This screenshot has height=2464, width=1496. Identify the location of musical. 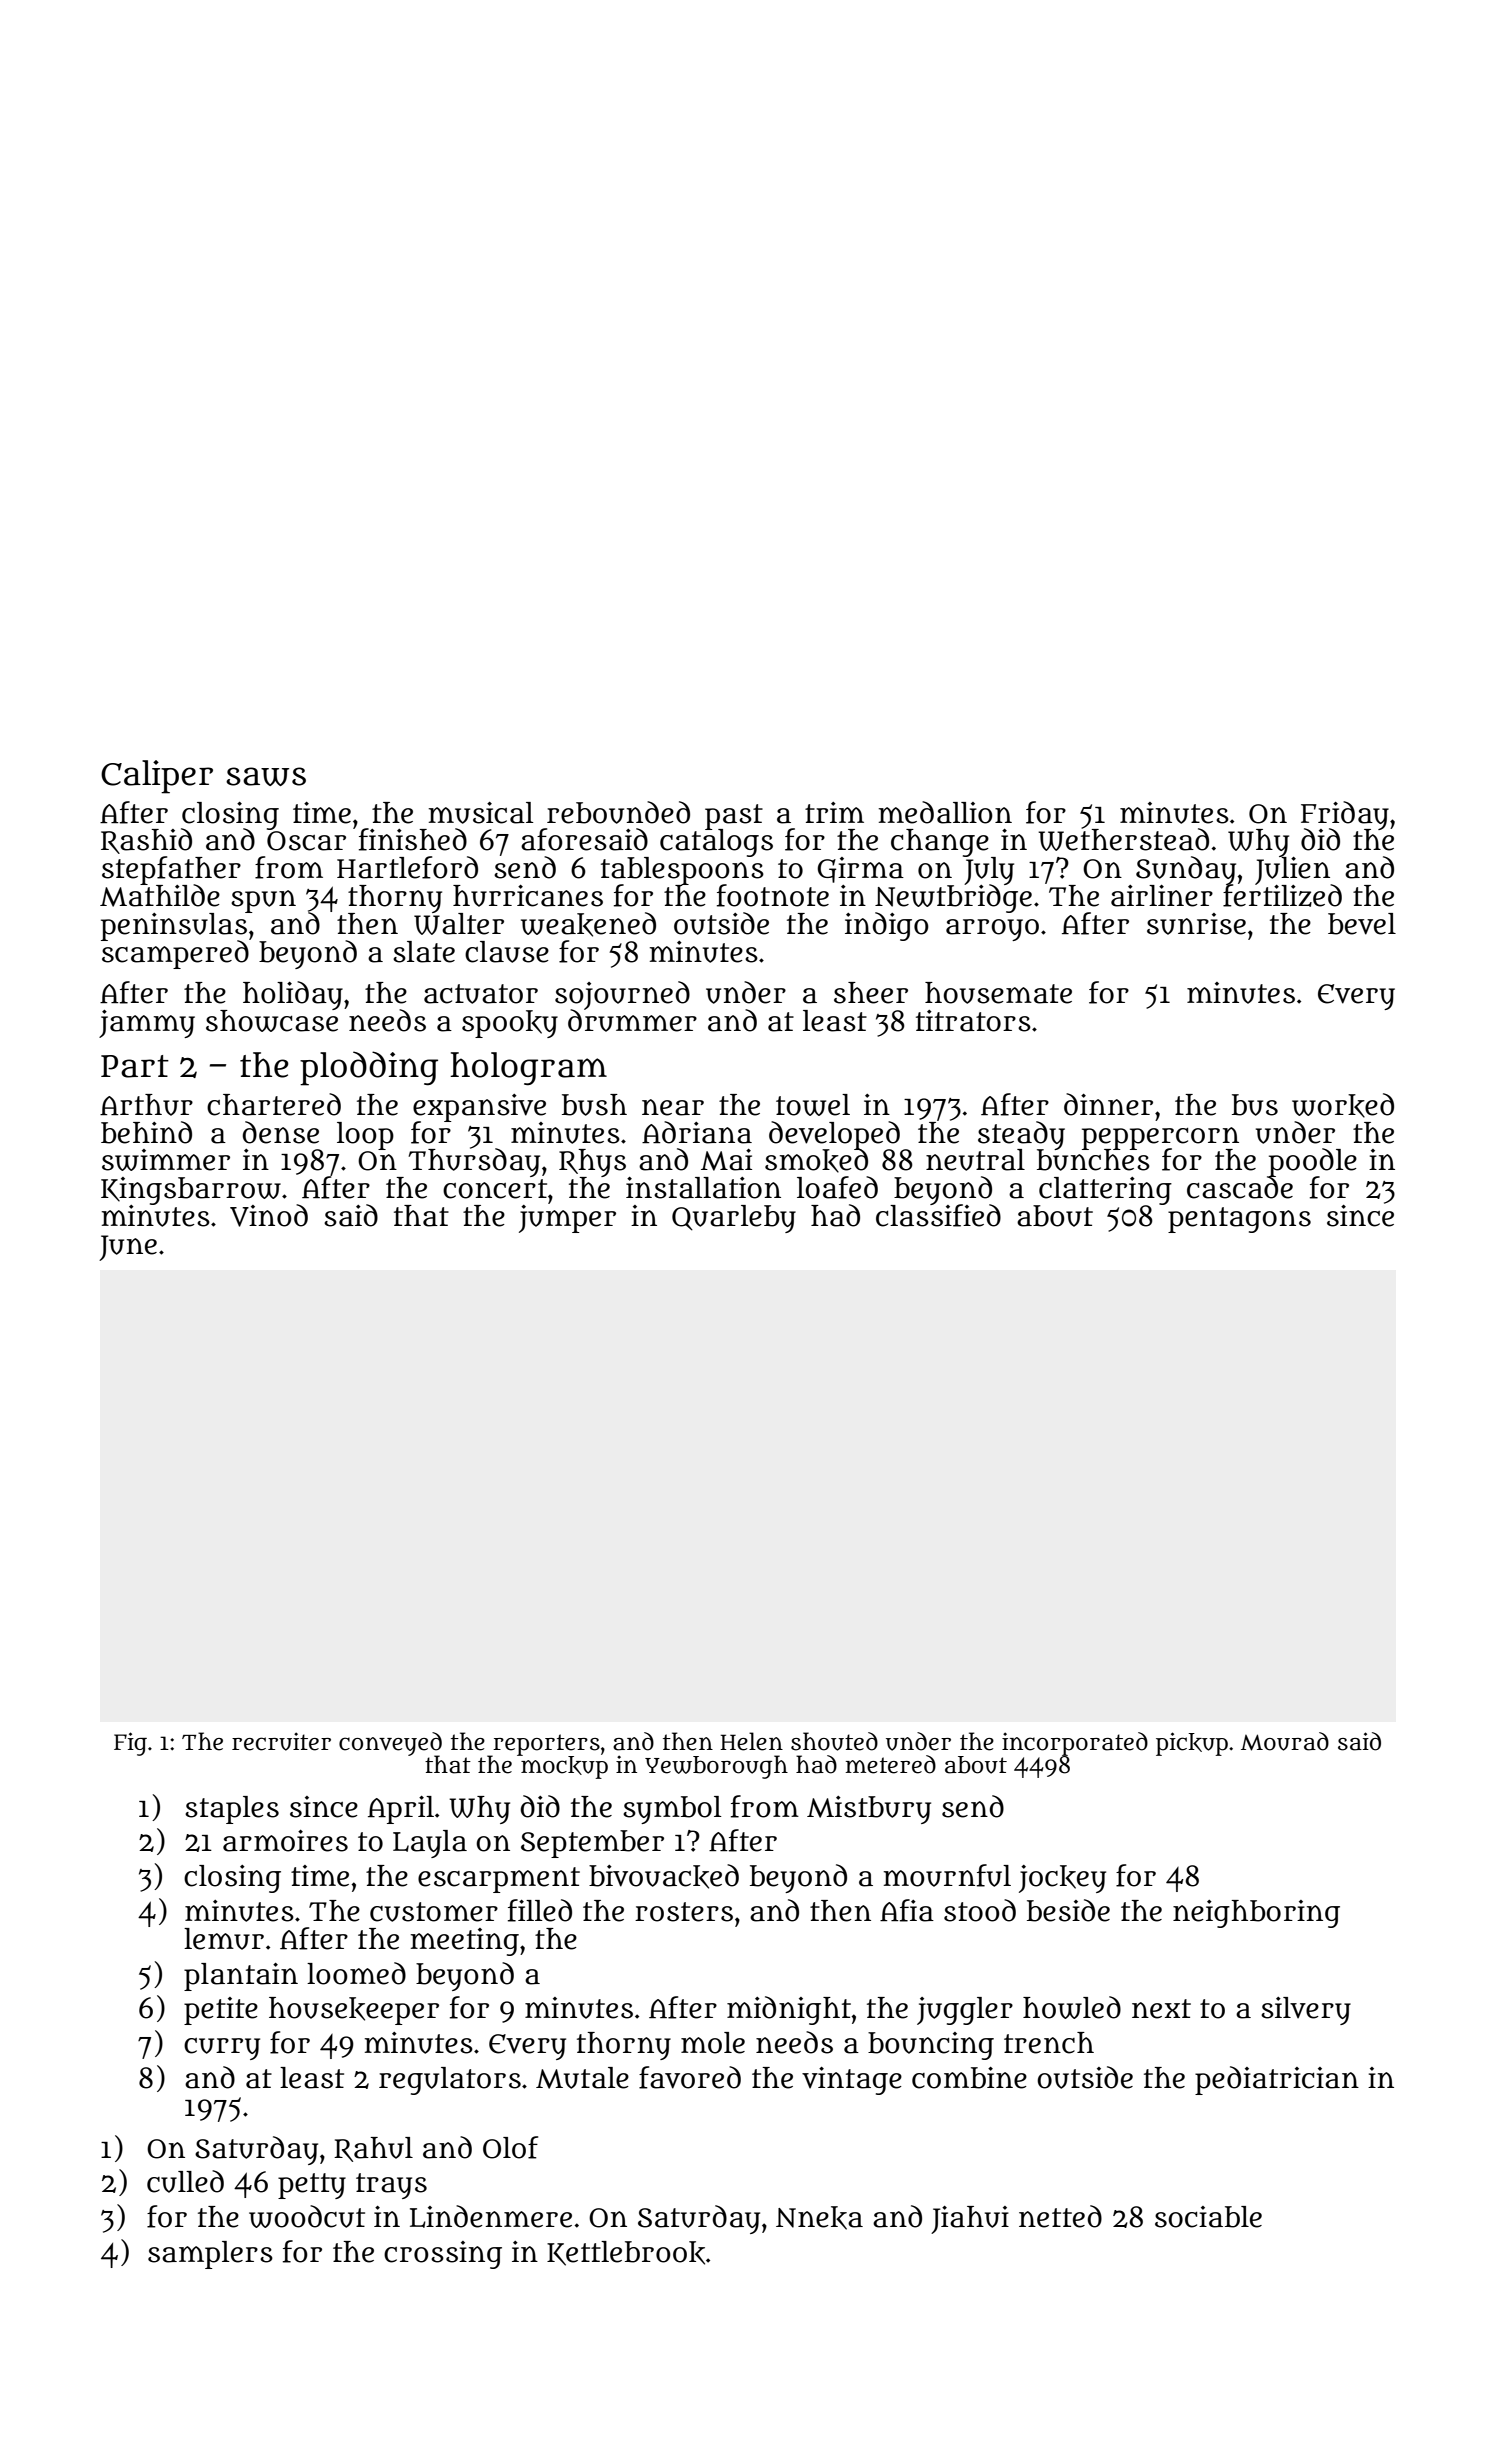
(481, 813).
